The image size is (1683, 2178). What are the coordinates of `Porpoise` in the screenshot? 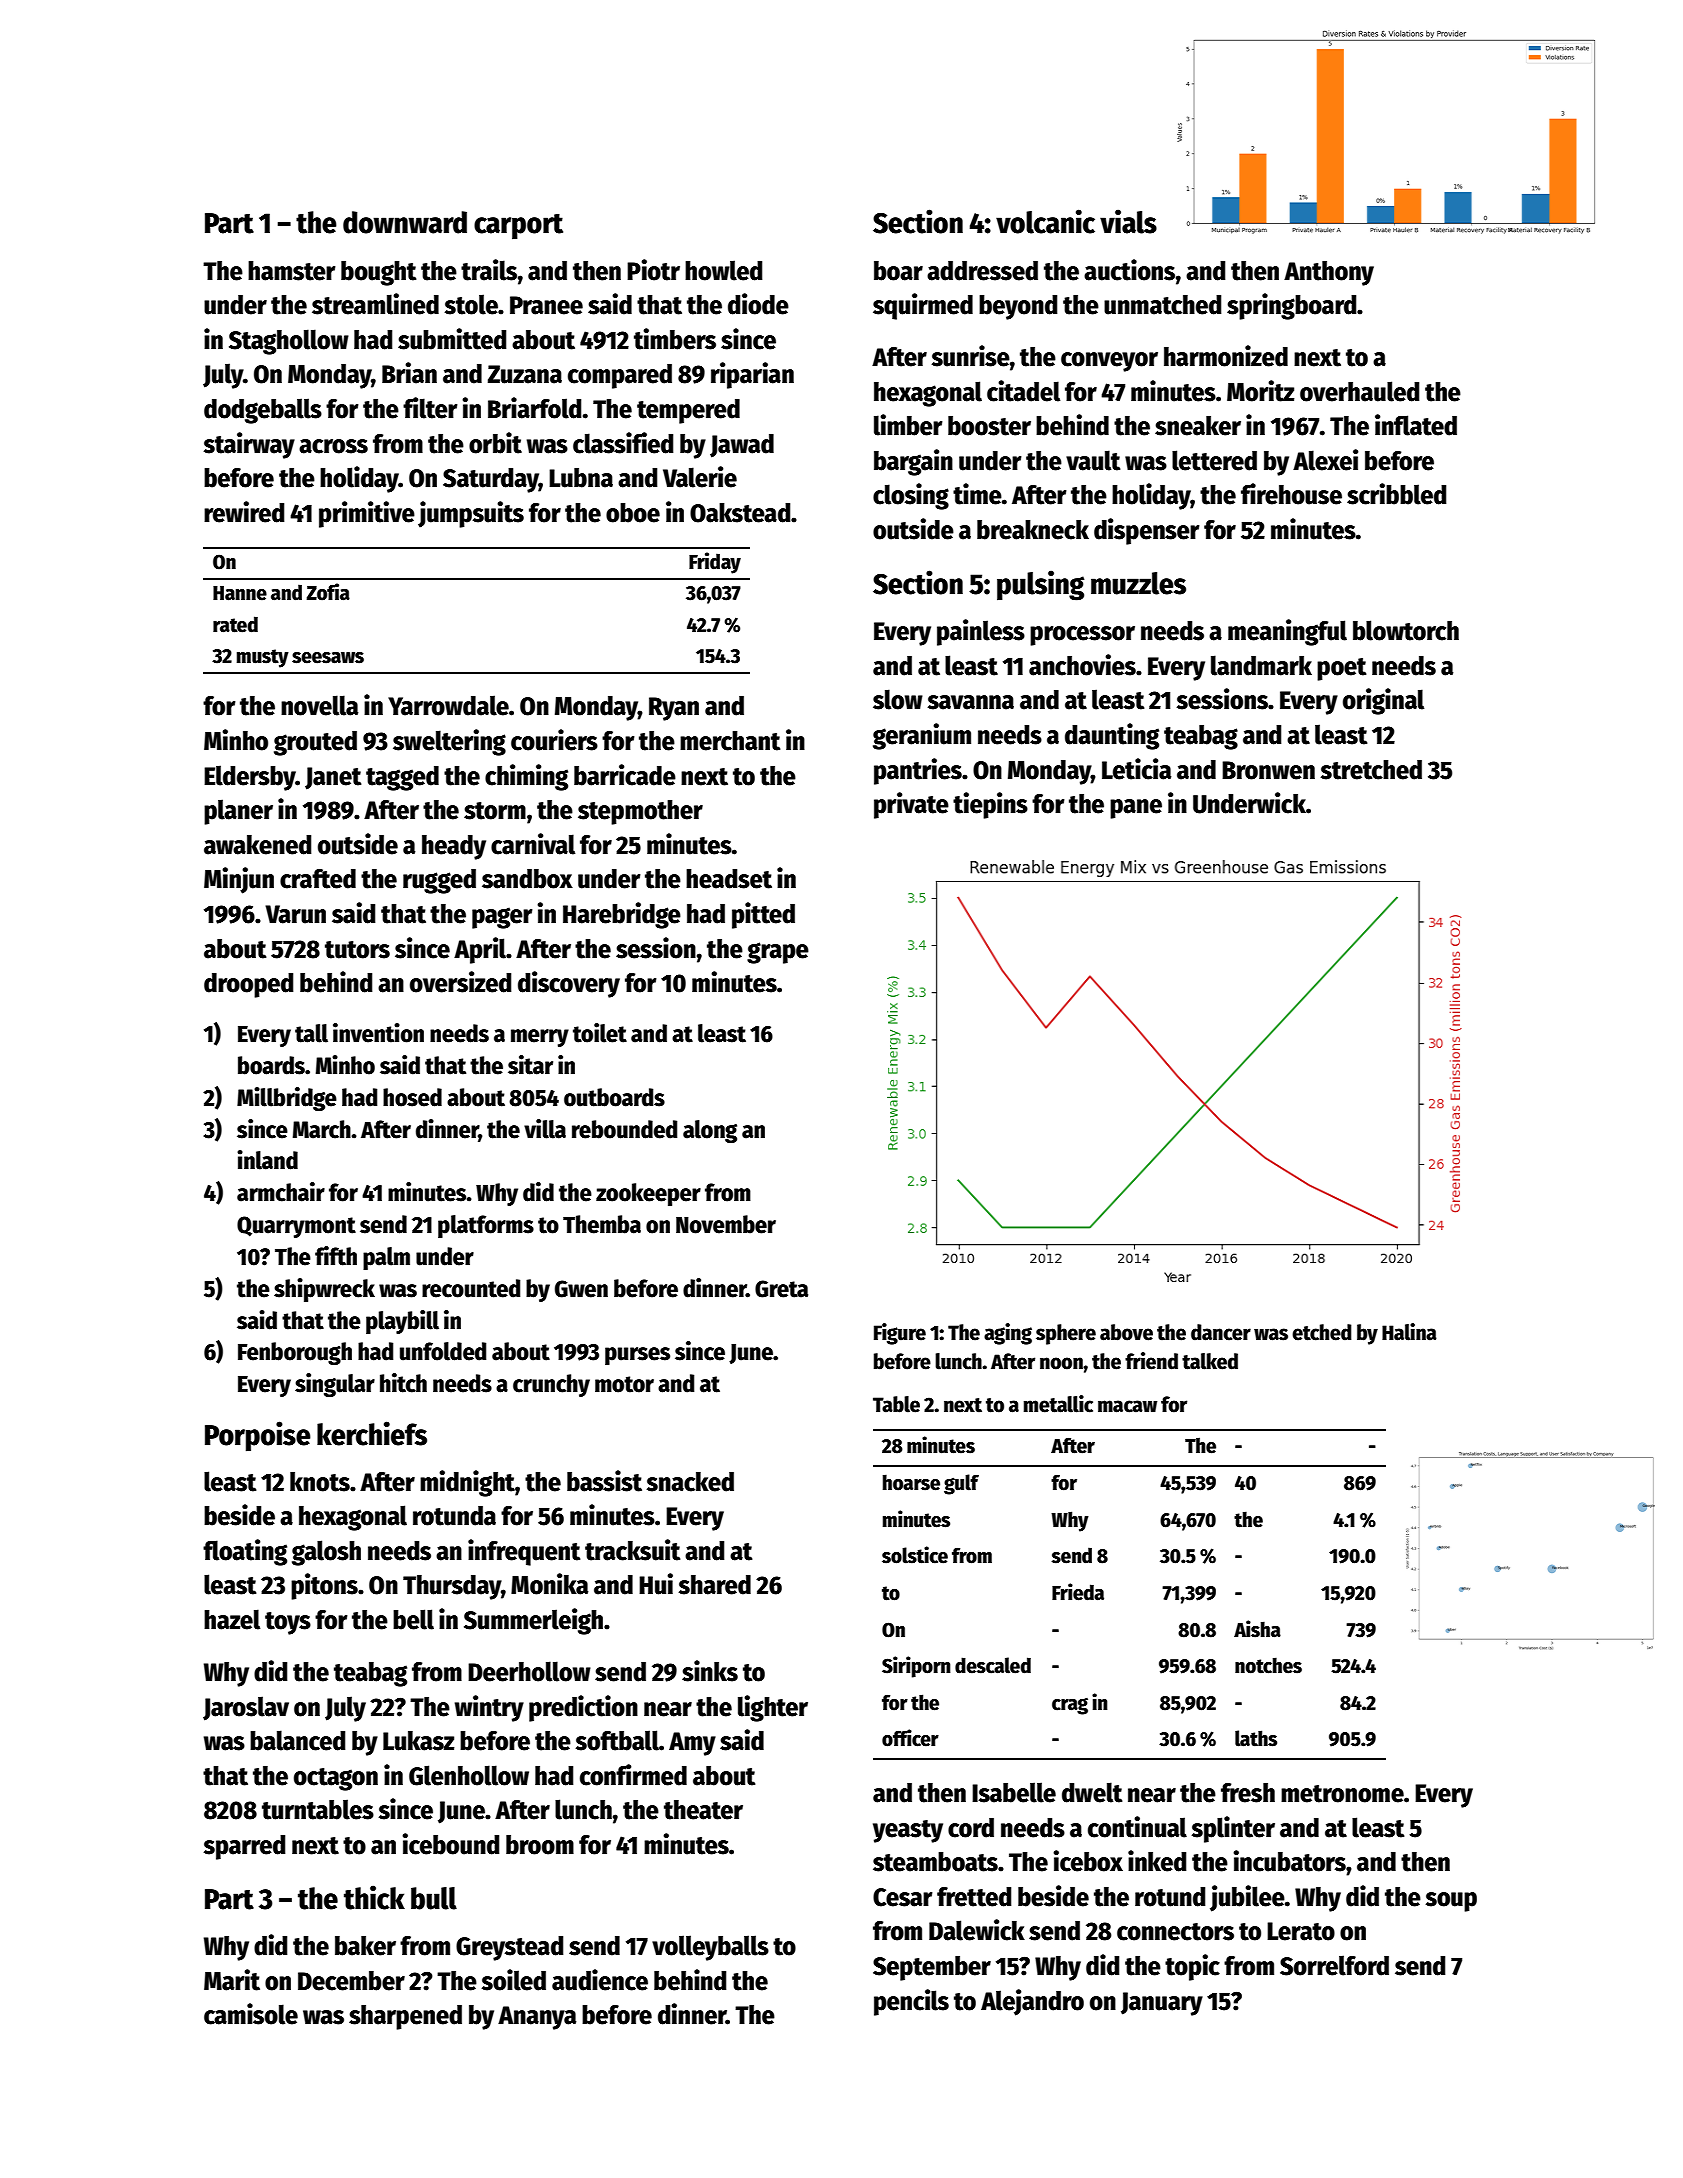 It's located at (258, 1436).
